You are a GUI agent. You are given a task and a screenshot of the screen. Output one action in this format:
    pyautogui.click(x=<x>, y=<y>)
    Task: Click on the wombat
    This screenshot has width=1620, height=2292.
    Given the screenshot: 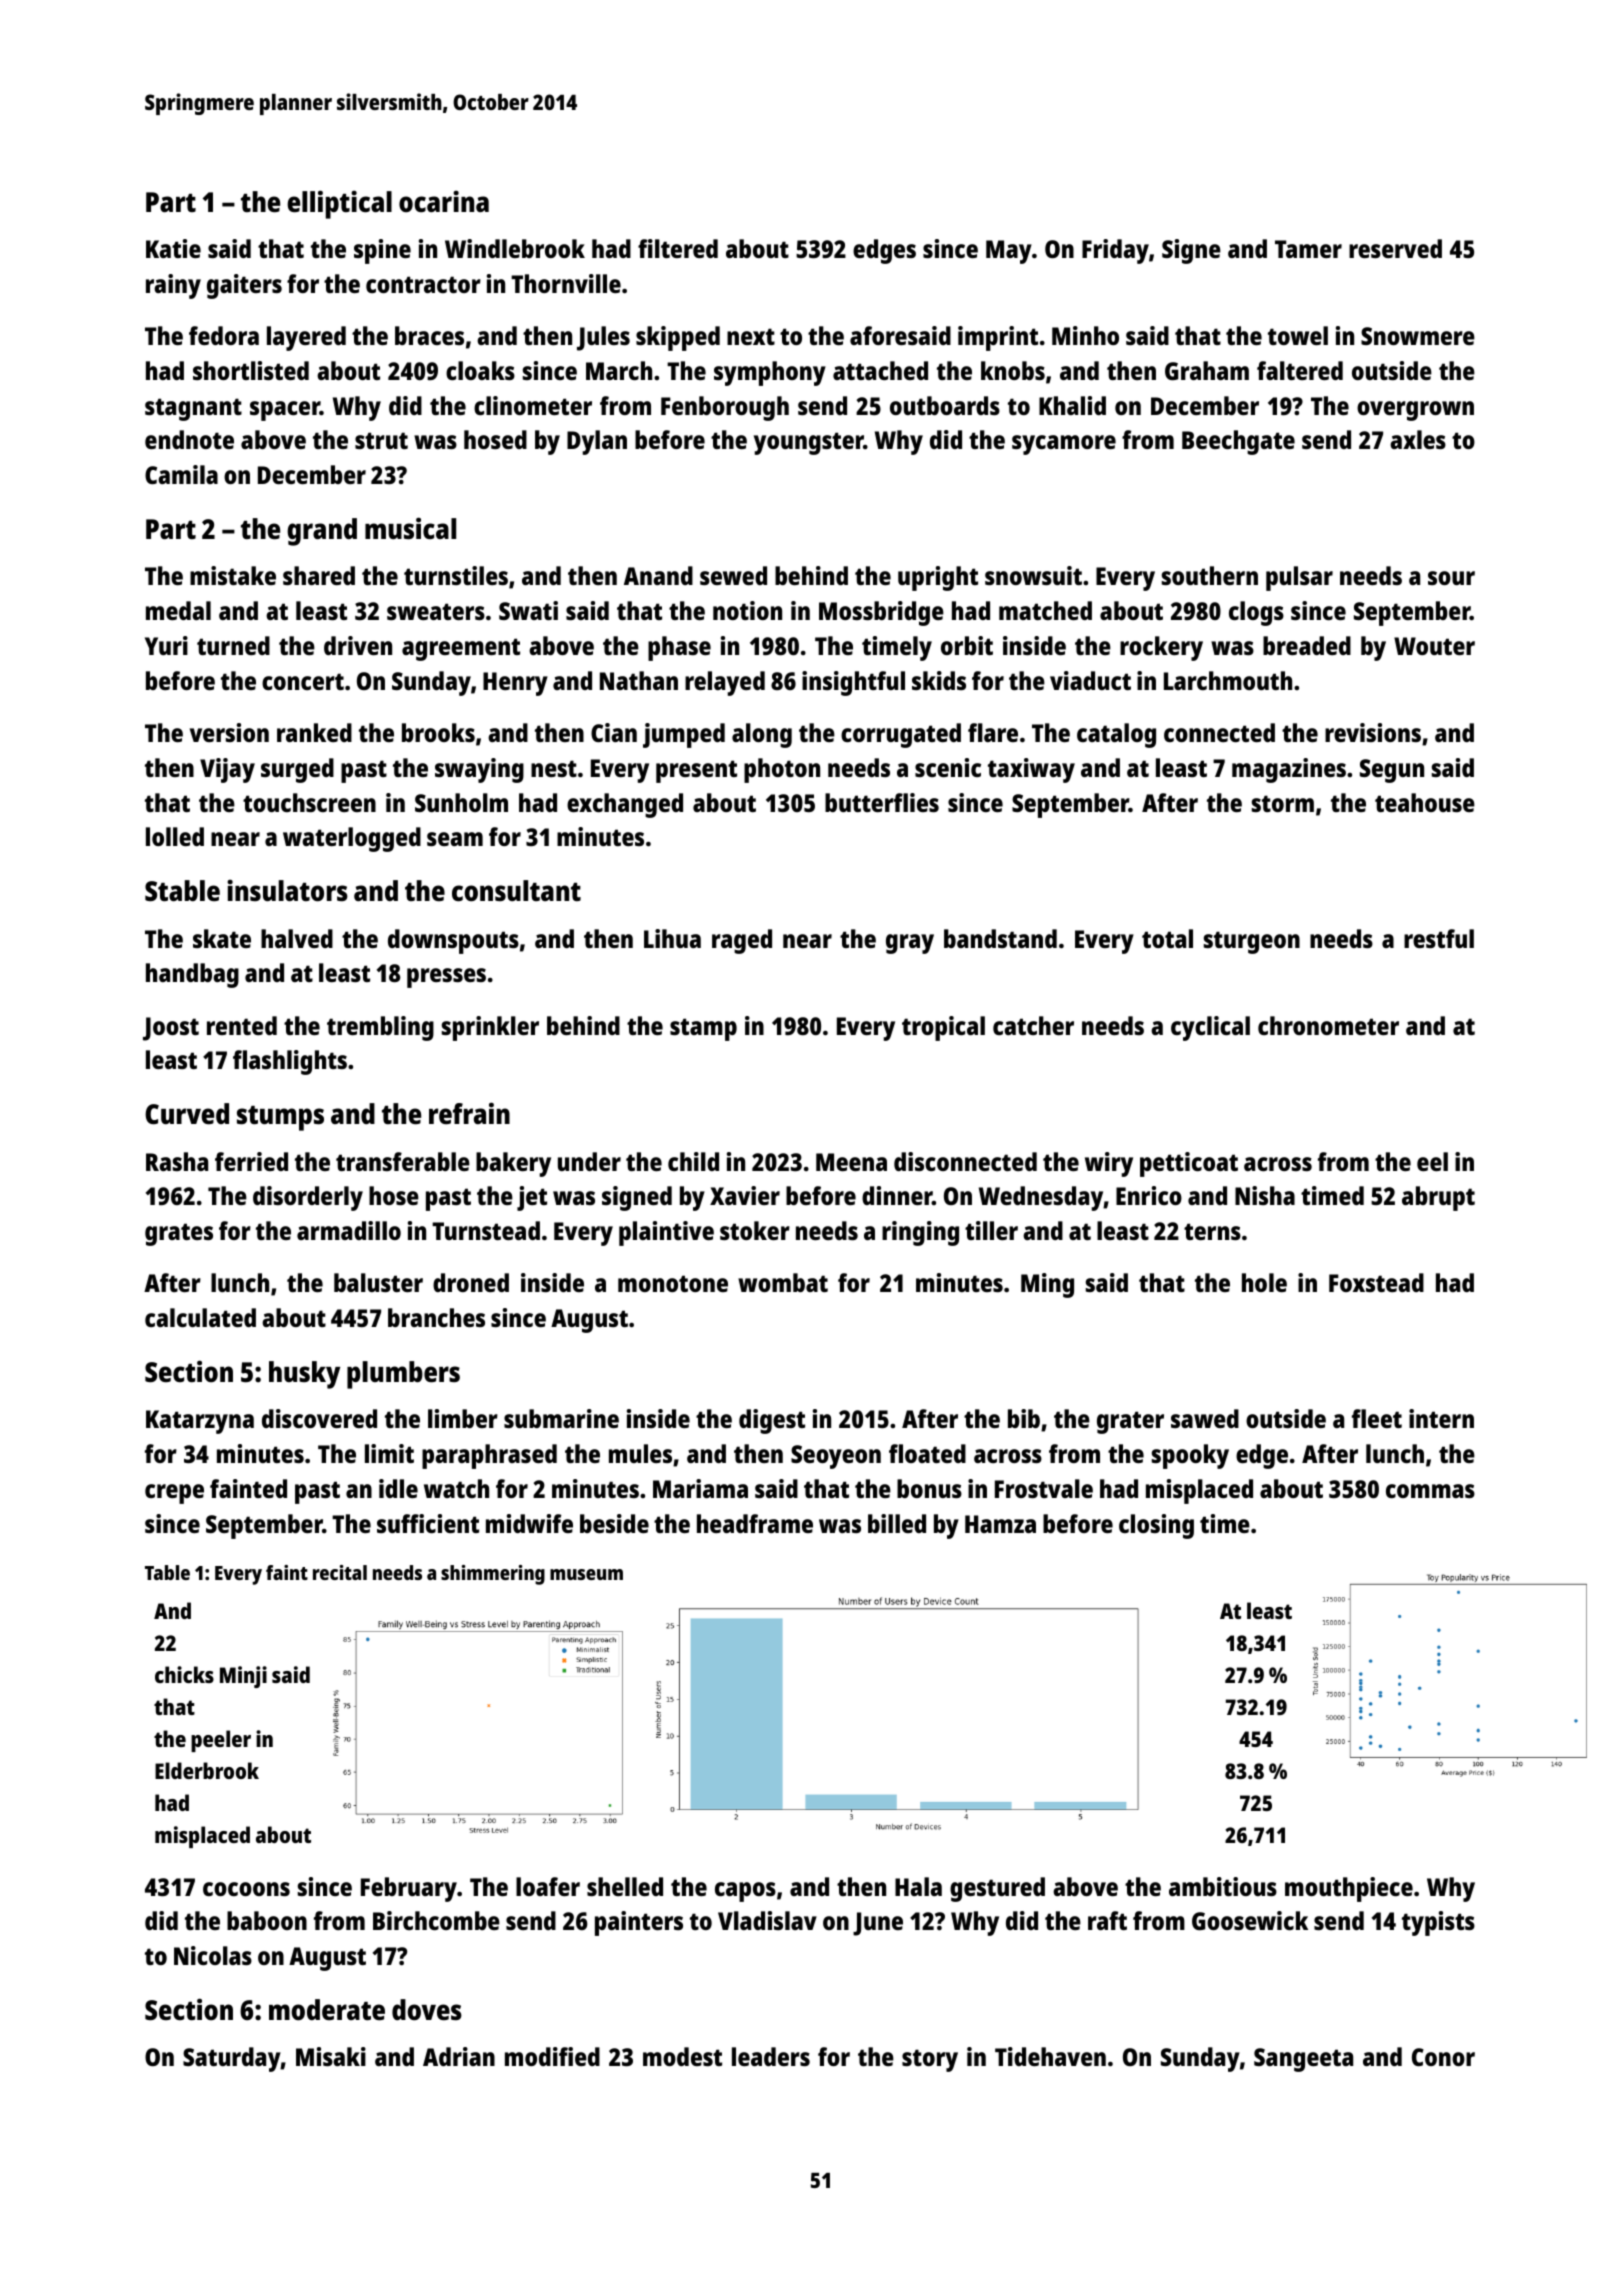 What is the action you would take?
    pyautogui.click(x=783, y=1282)
